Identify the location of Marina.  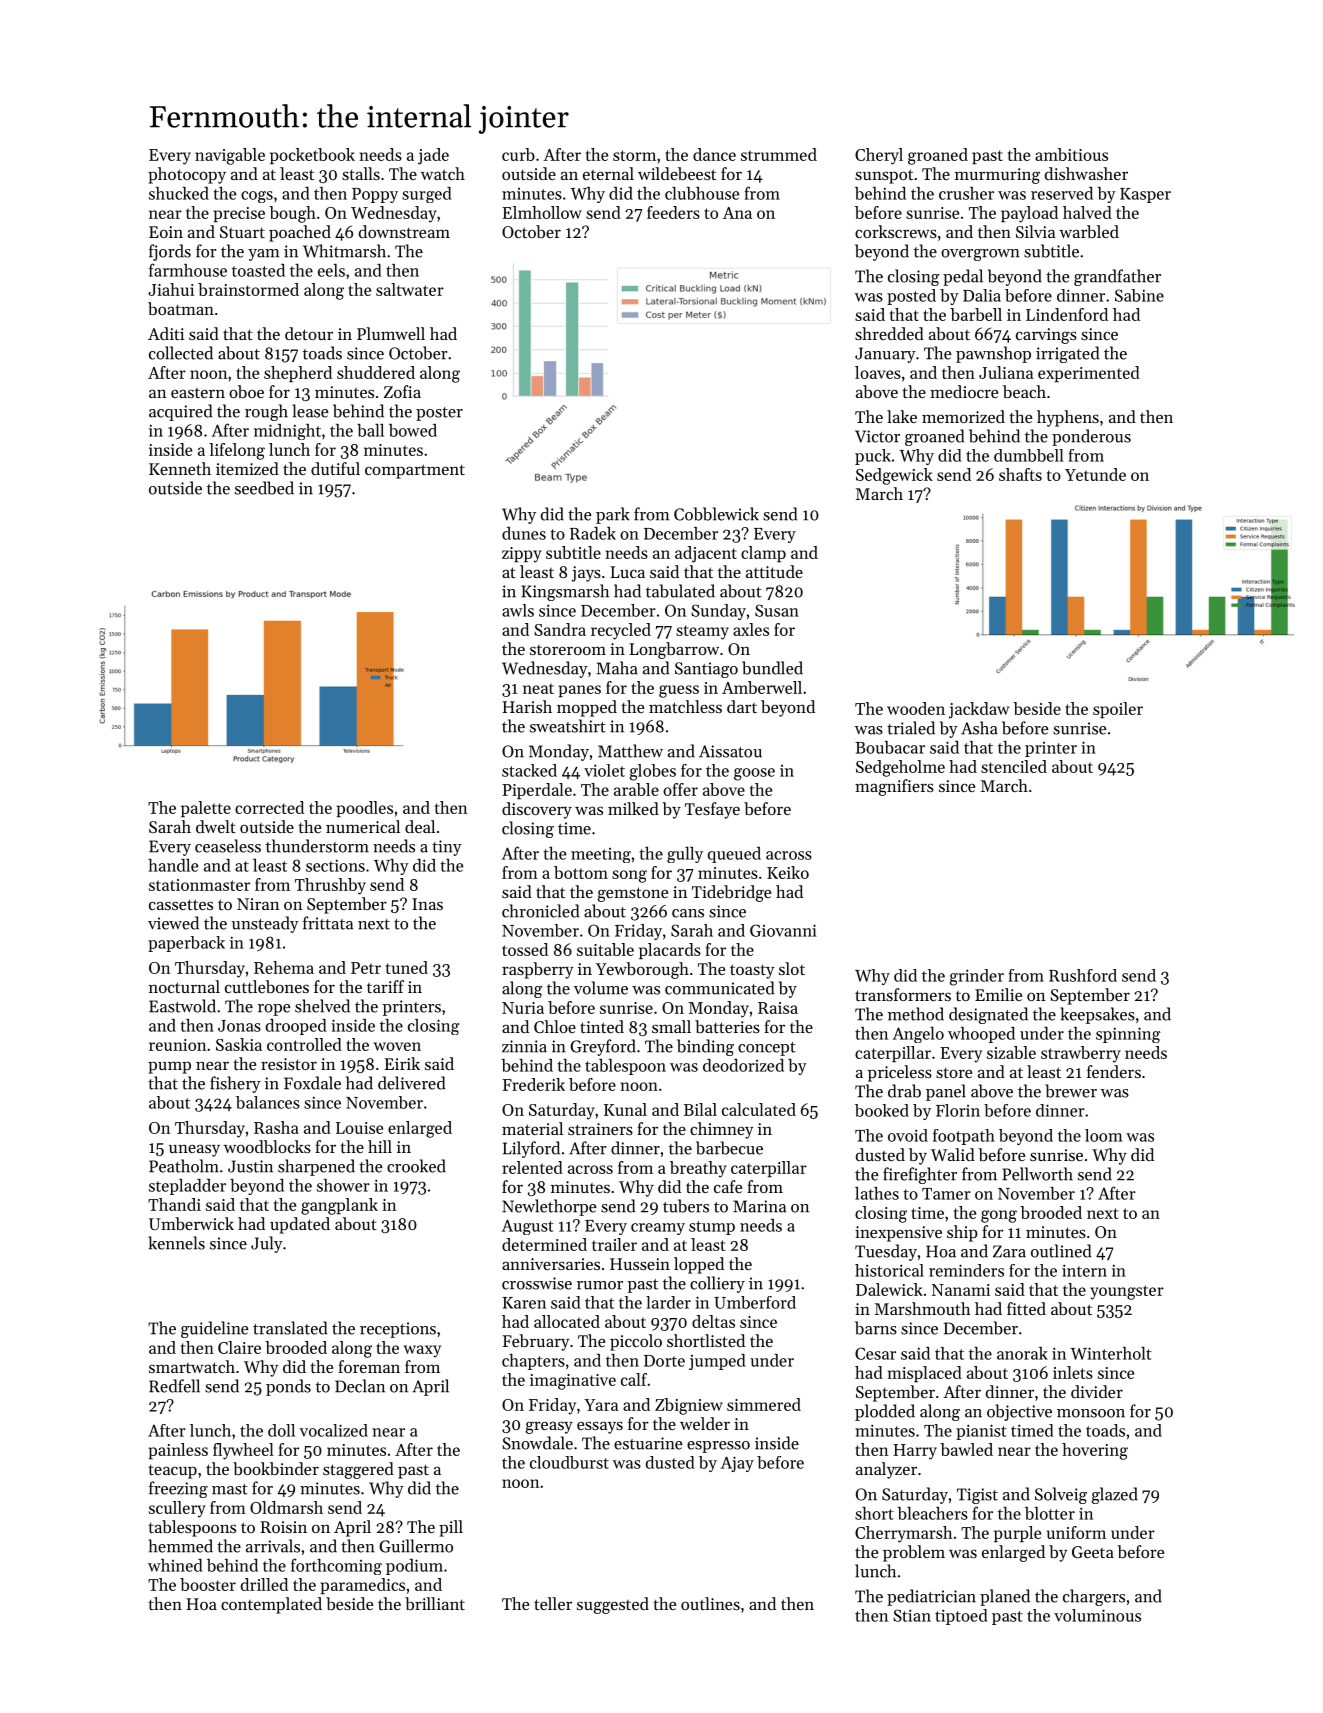
(759, 1206).
